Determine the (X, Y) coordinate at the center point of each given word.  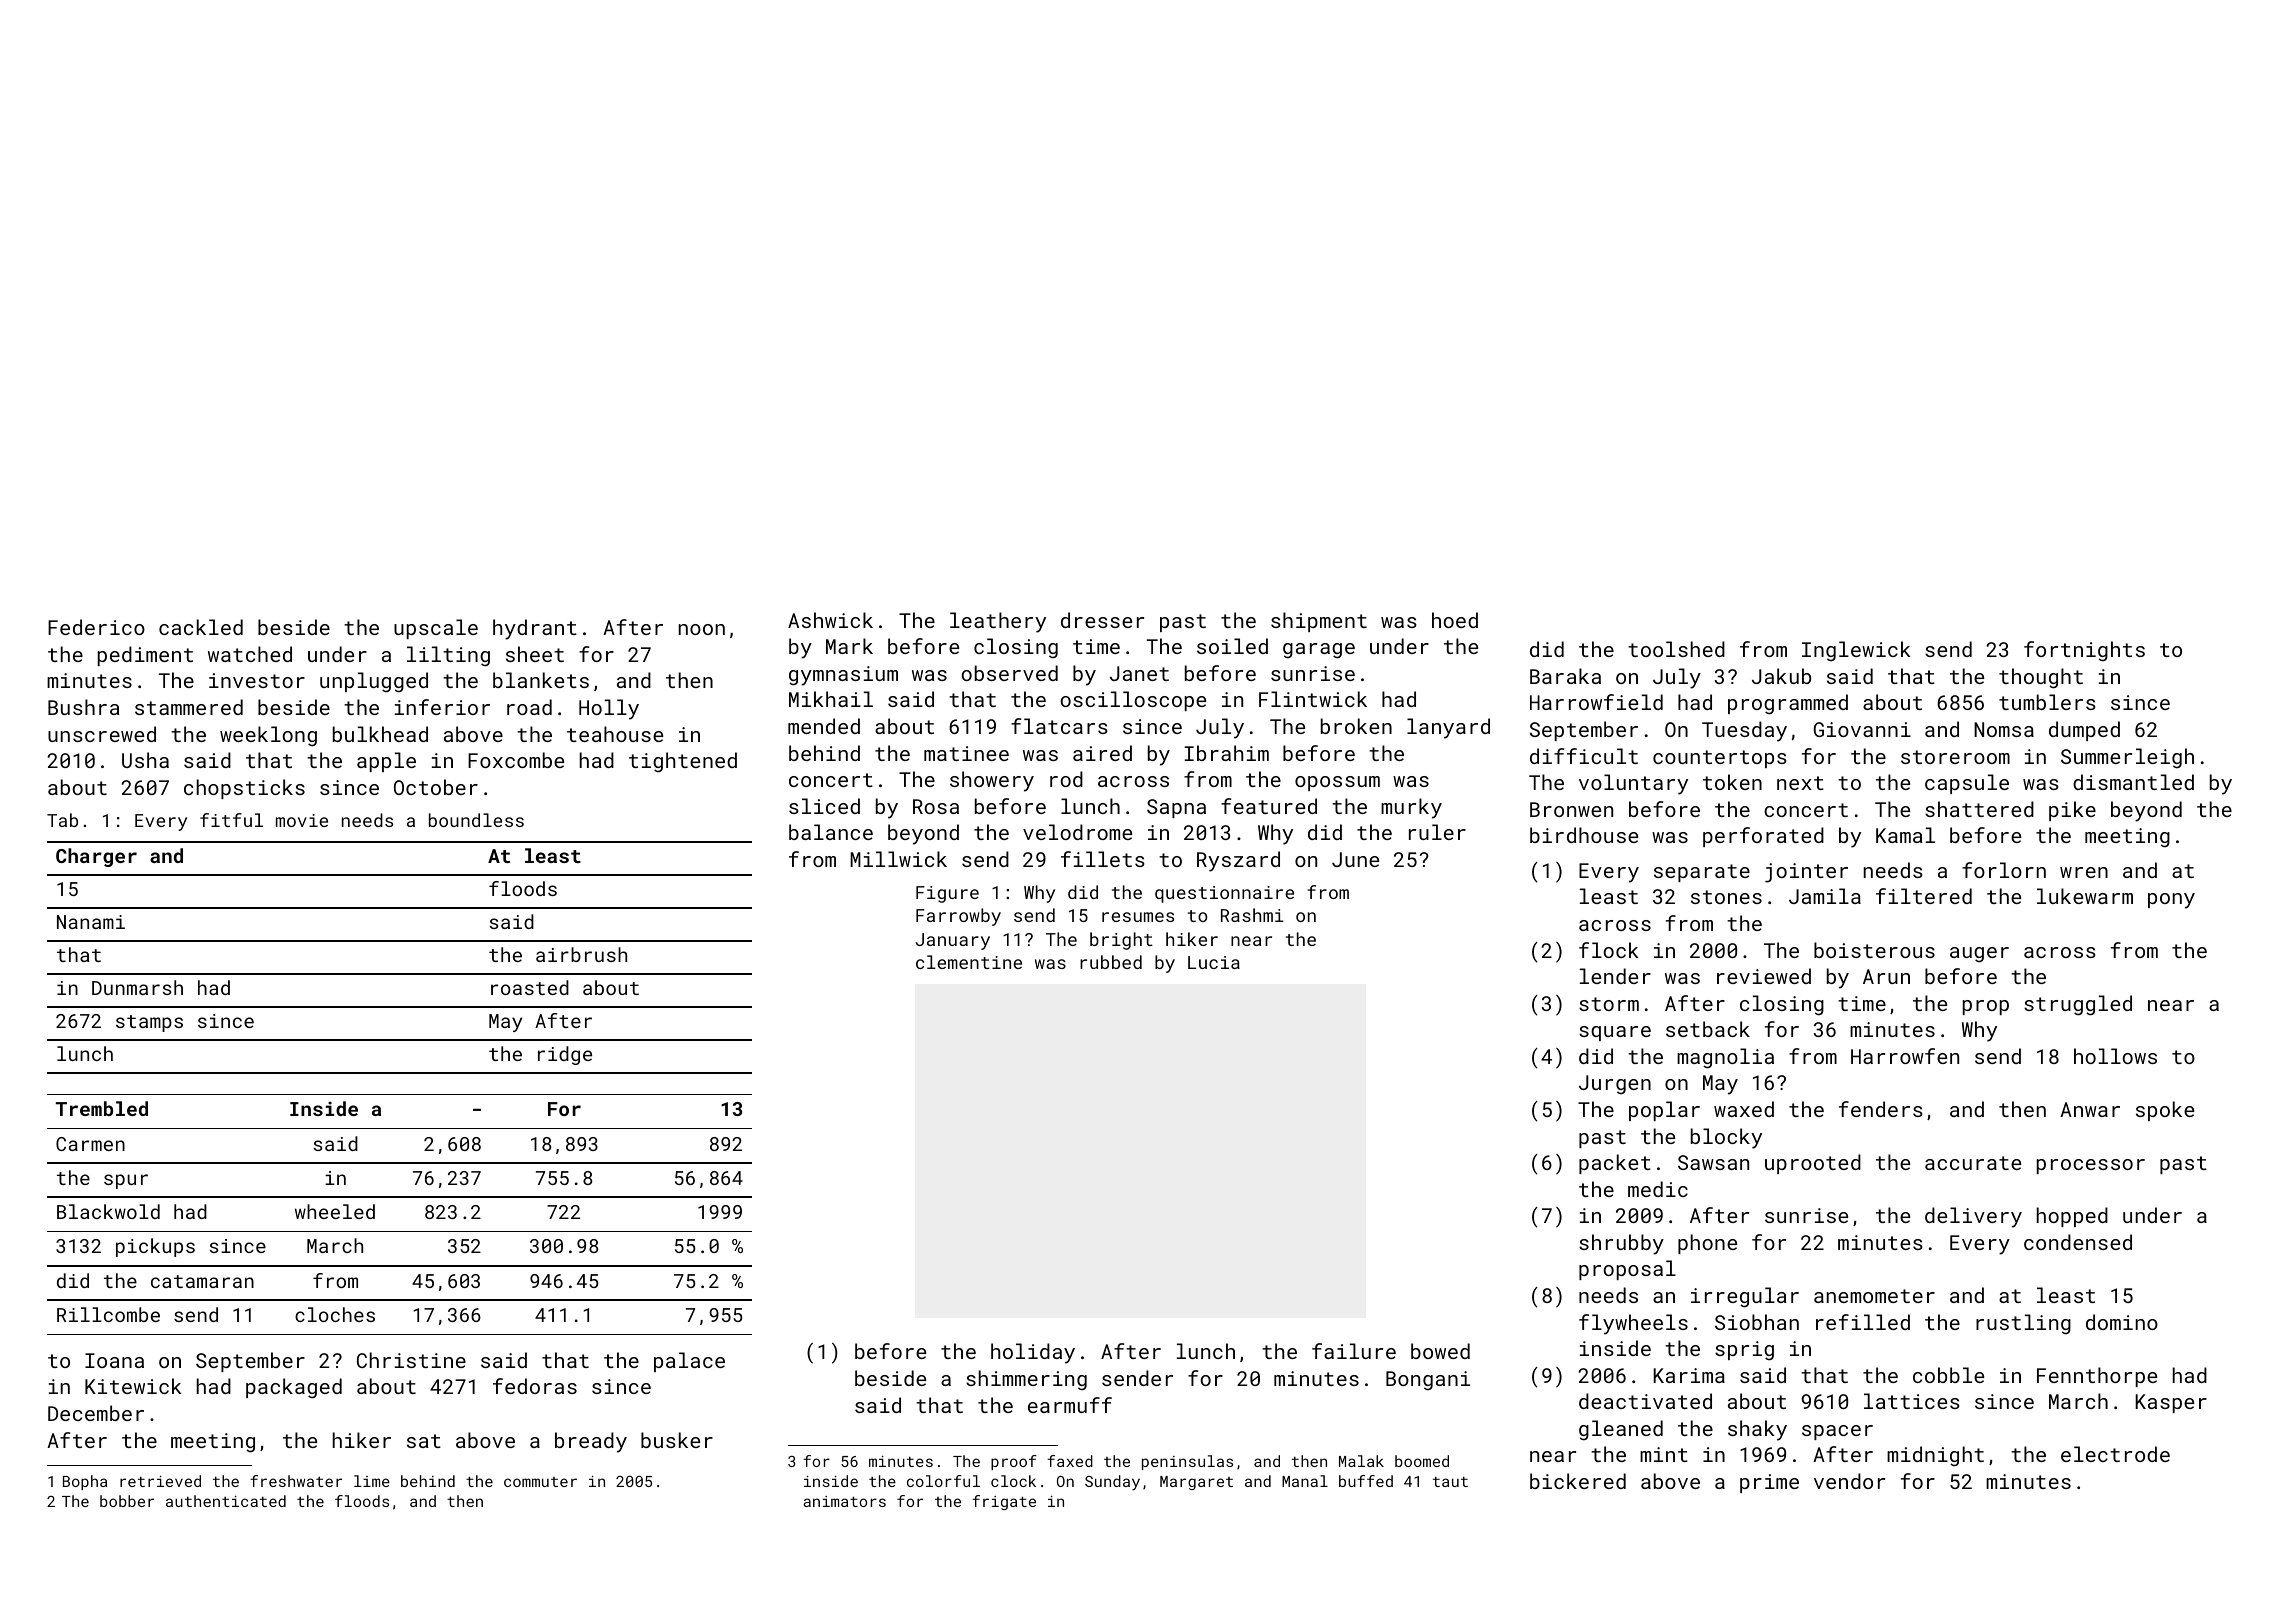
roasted (530, 987)
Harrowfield (1596, 702)
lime (372, 1481)
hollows (2115, 1056)
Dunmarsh (137, 987)
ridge (565, 1055)
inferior (442, 707)
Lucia (1214, 962)
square (1615, 1033)
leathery (998, 622)
